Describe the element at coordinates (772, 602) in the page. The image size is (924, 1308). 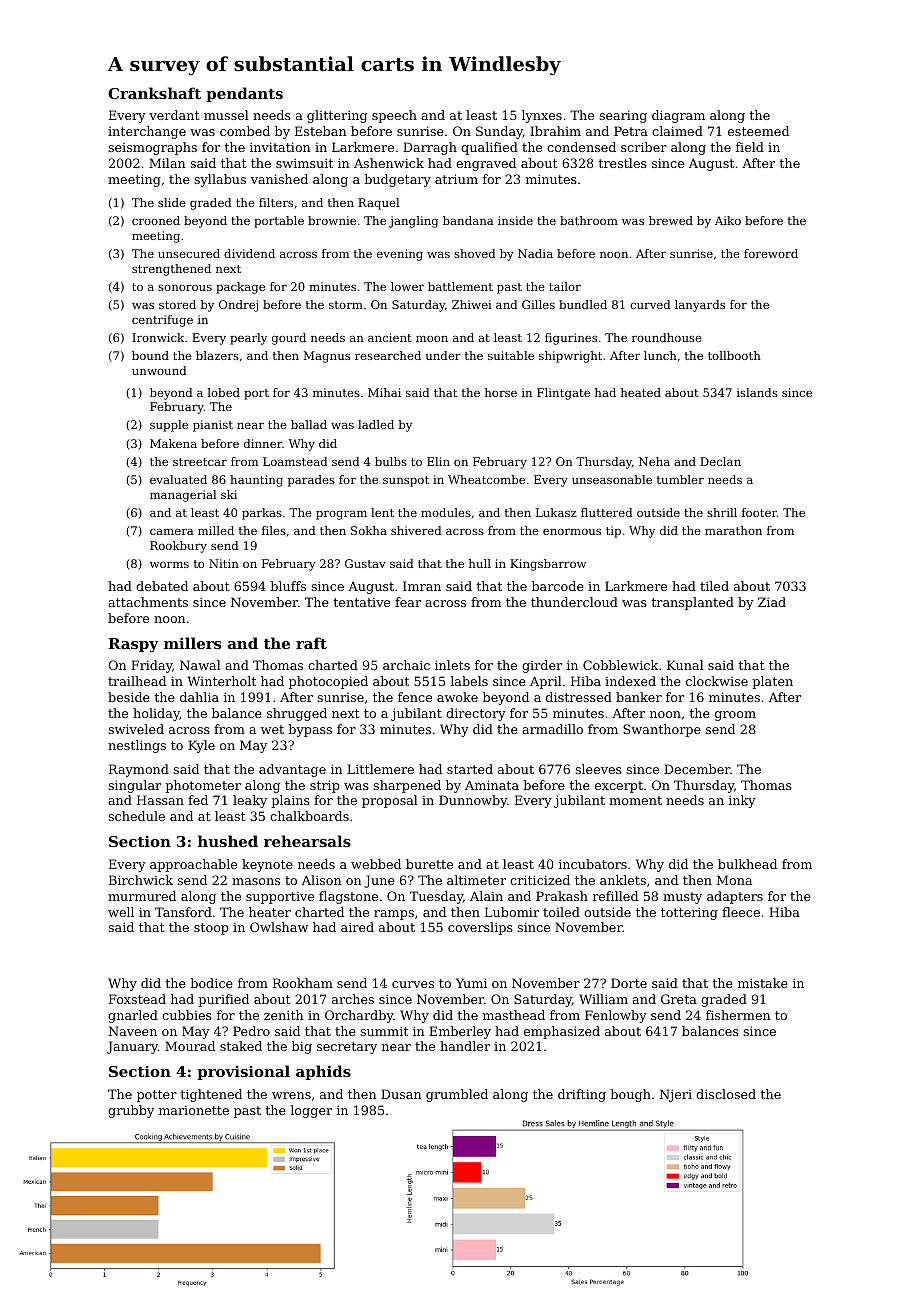
I see `Ziad` at that location.
